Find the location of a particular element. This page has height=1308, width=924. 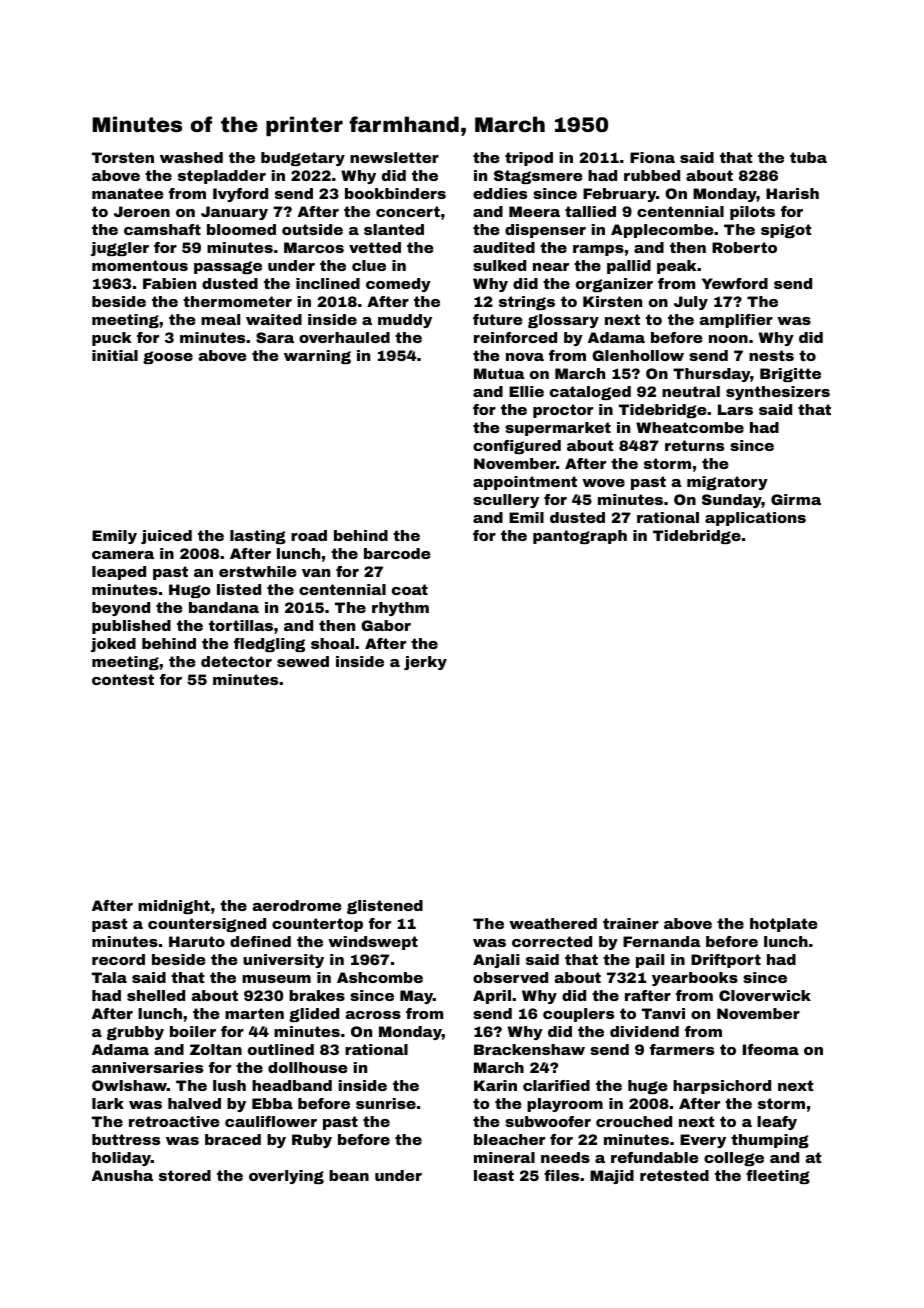

glistened is located at coordinates (385, 907).
